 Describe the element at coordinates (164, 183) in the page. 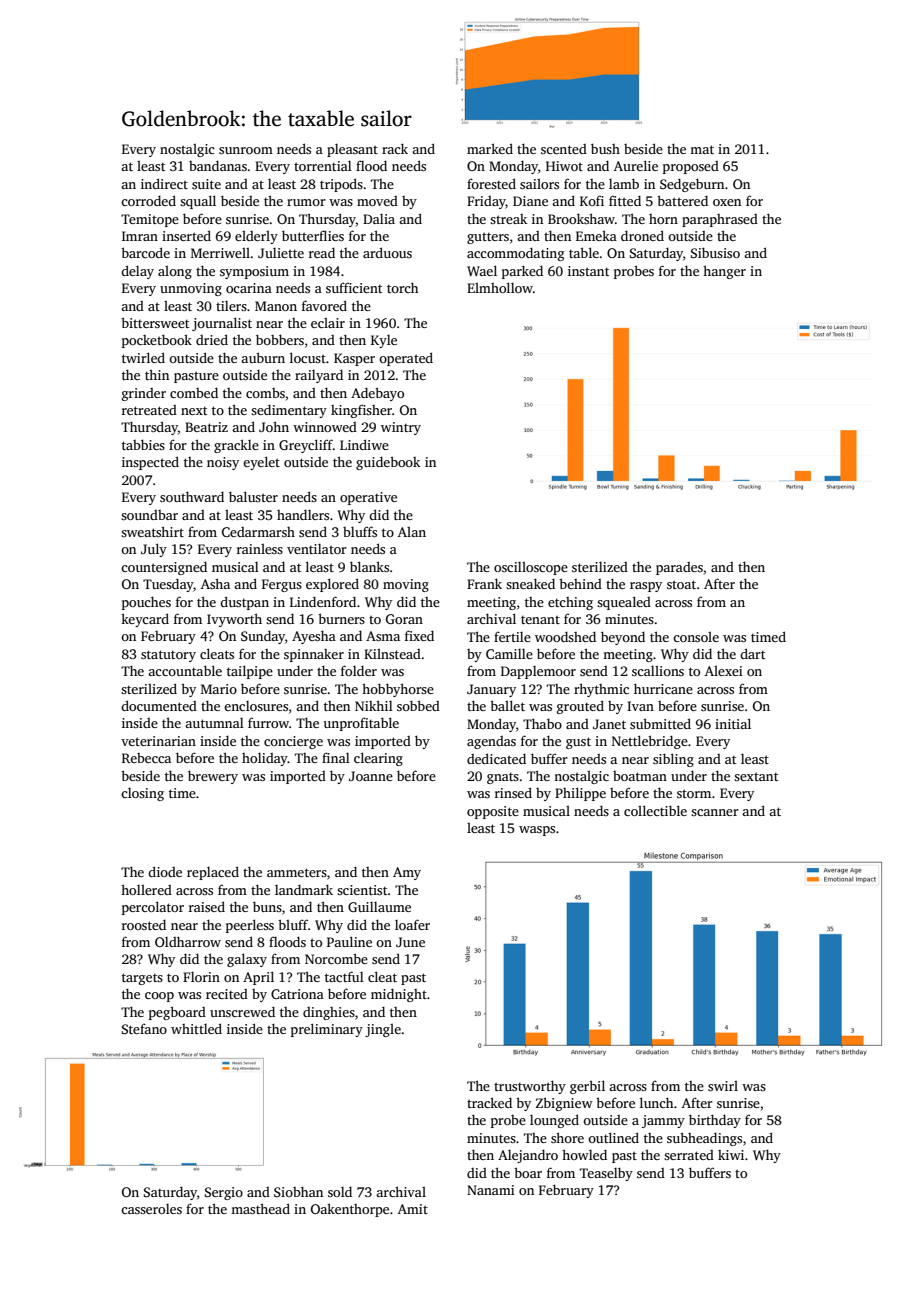

I see `indirect` at that location.
